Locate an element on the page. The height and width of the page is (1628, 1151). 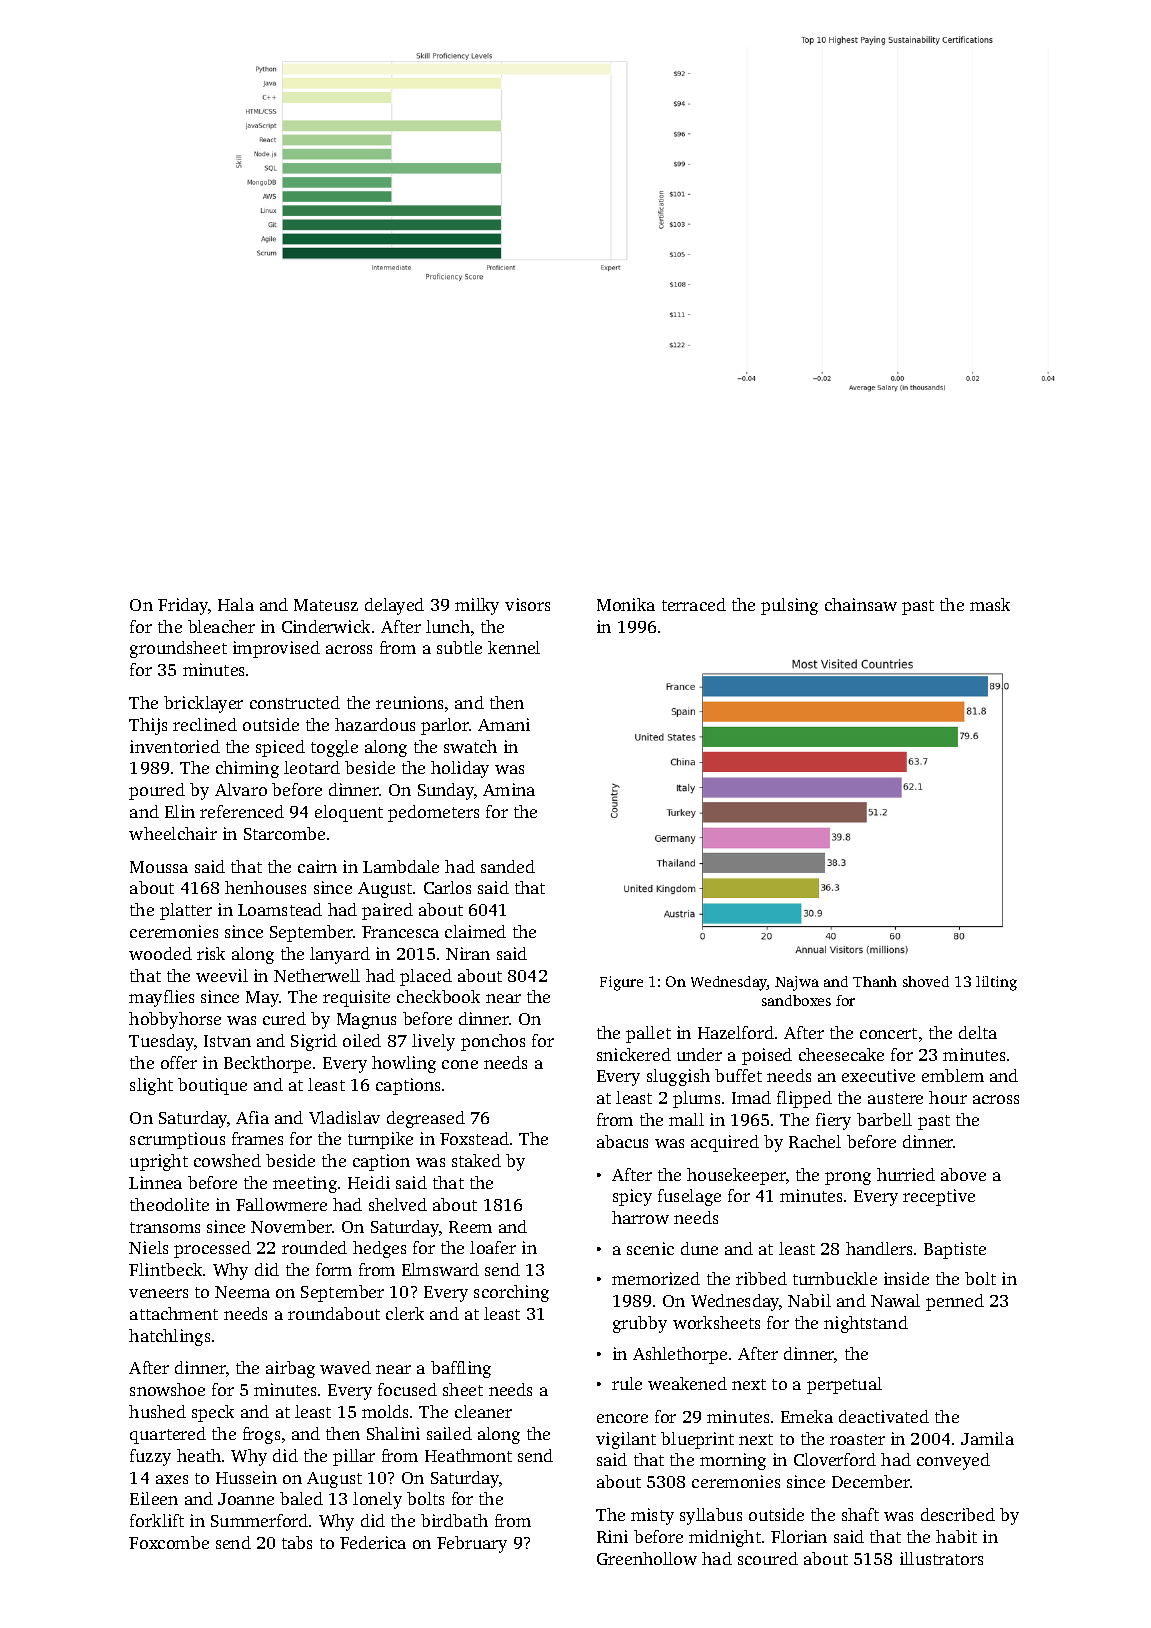
sanded is located at coordinates (508, 866).
